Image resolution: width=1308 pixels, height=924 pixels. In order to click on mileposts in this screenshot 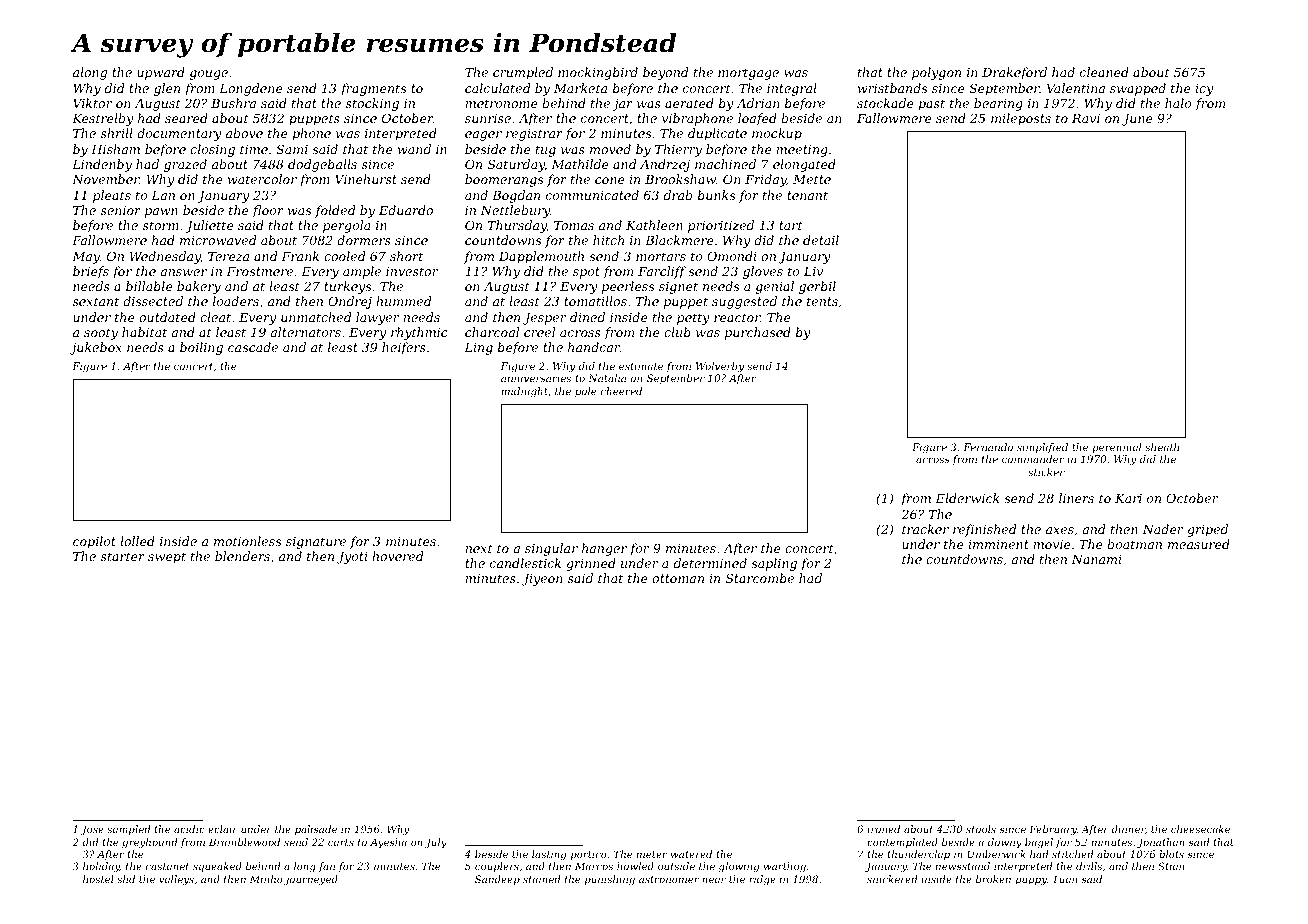, I will do `click(1021, 119)`.
